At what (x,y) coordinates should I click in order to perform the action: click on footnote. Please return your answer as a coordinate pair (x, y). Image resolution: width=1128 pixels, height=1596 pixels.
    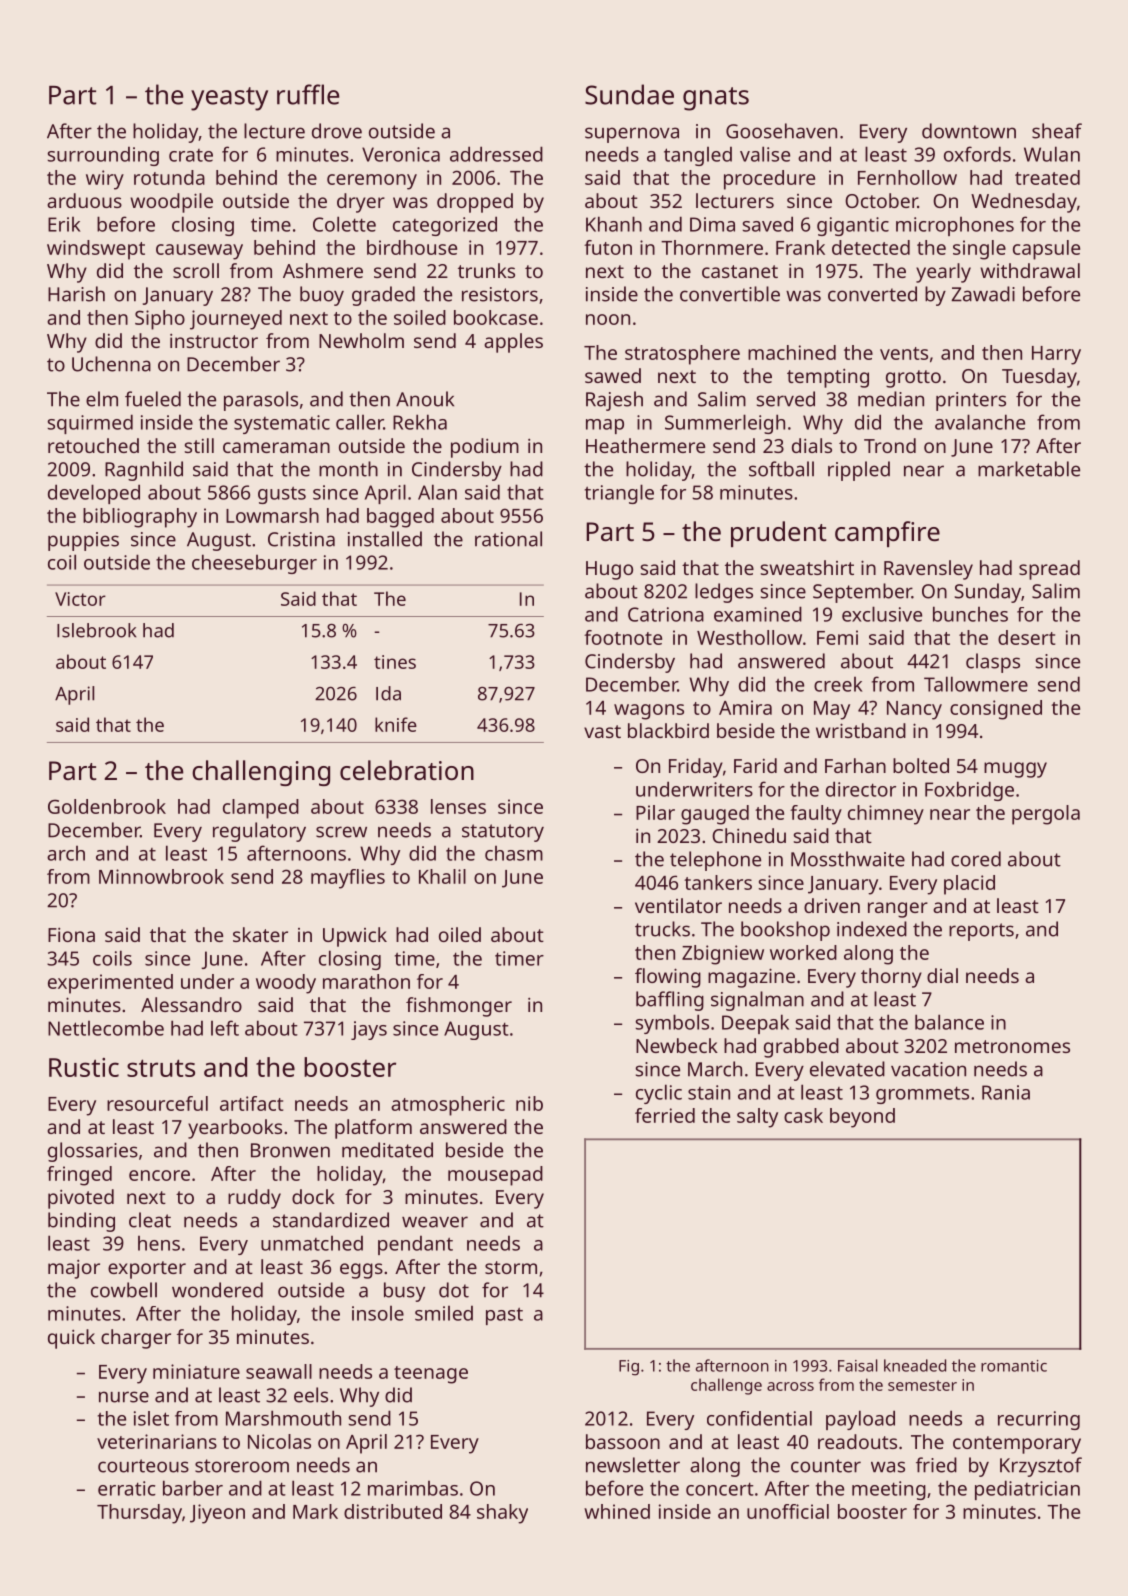
    Looking at the image, I should click on (623, 637).
